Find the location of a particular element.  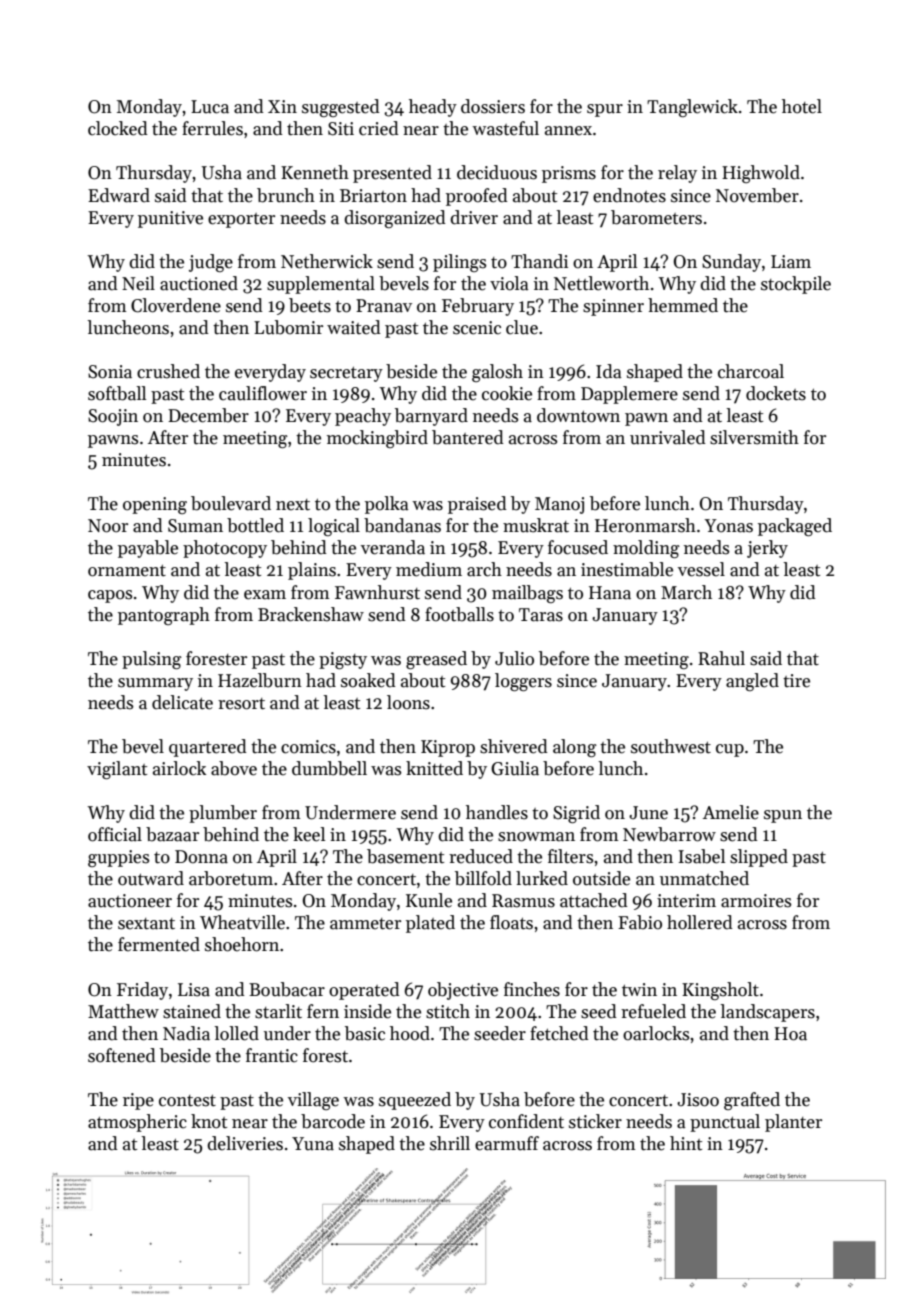

spun is located at coordinates (783, 816).
